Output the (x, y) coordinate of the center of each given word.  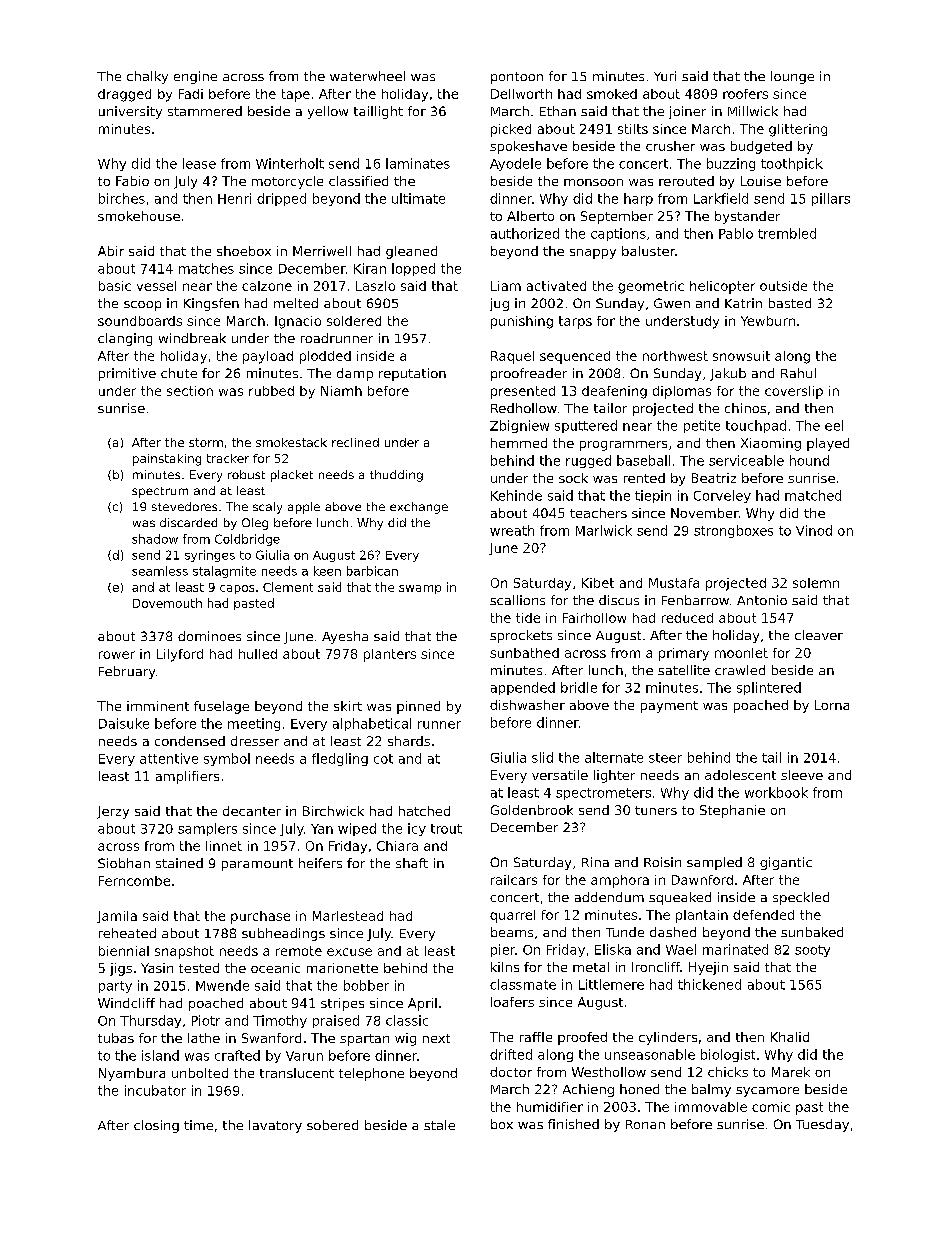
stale (439, 1125)
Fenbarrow (695, 600)
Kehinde (516, 495)
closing (156, 1126)
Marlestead (348, 916)
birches (122, 198)
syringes (210, 556)
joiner (687, 112)
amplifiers (187, 777)
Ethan (558, 111)
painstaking (167, 460)
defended (763, 915)
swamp (420, 589)
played (828, 444)
